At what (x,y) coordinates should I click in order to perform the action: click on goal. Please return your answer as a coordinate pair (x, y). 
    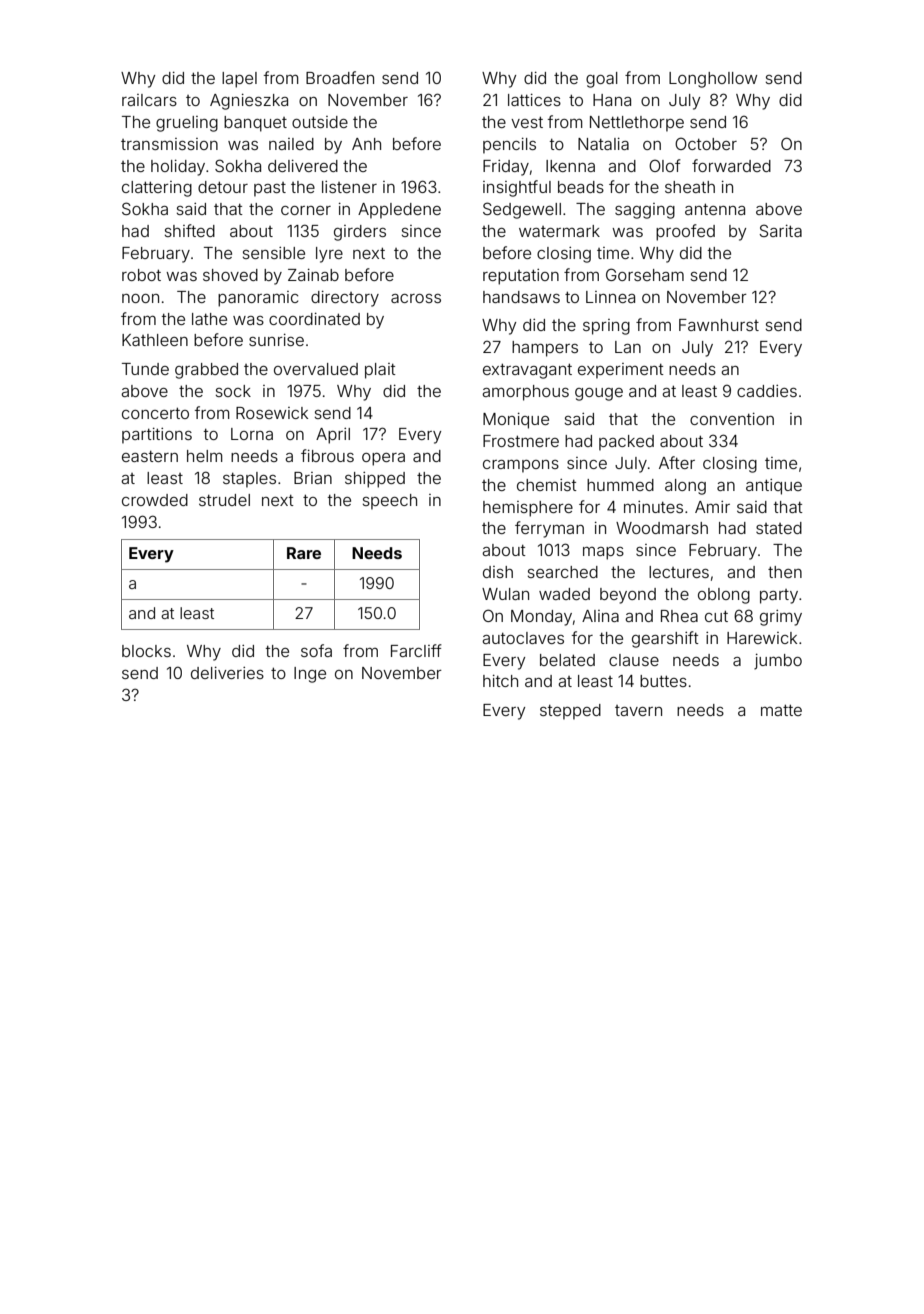
    Looking at the image, I should click on (602, 80).
